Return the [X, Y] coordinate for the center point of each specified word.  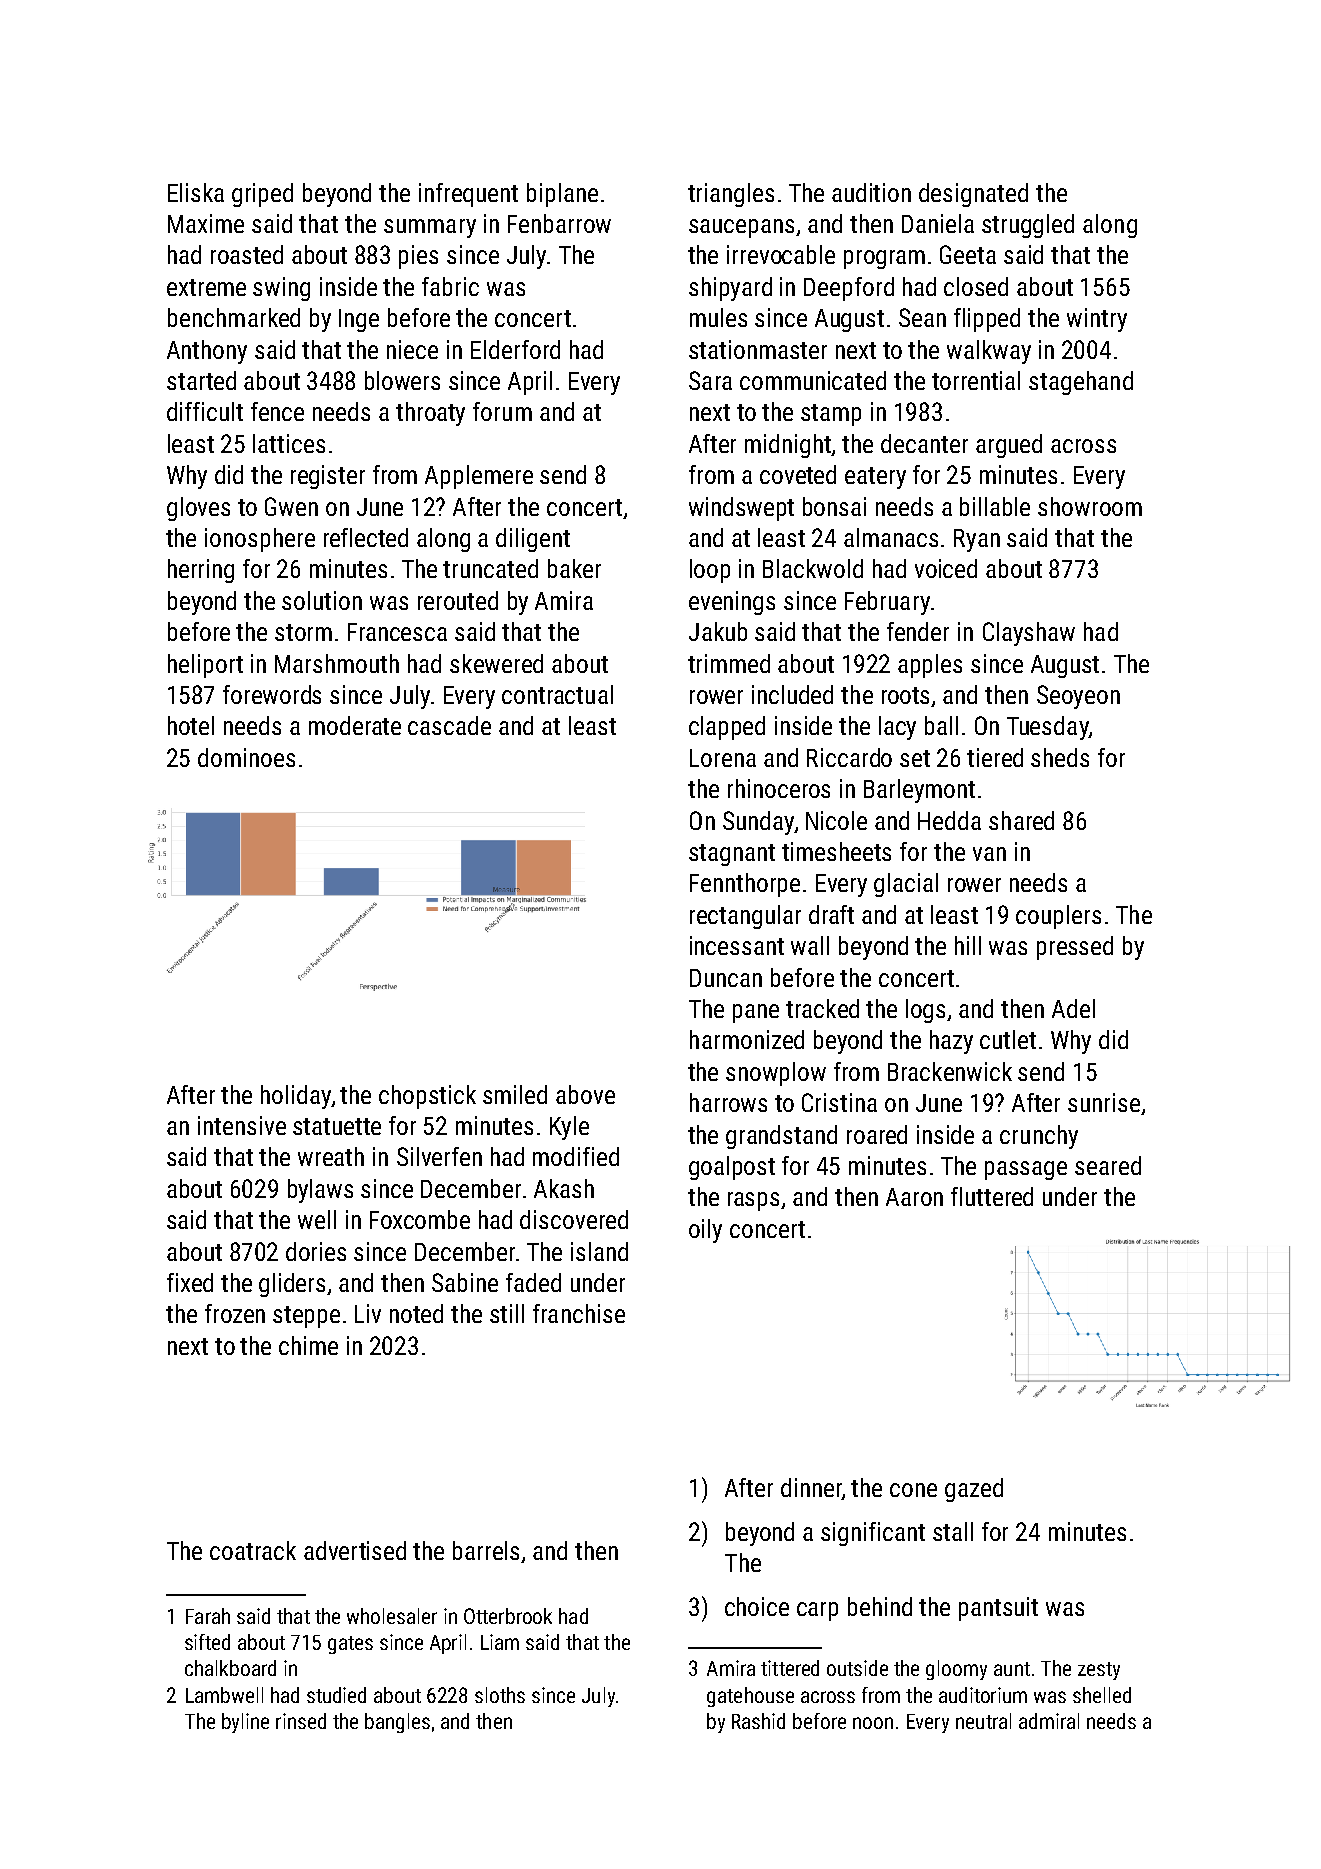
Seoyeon [1078, 697]
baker [574, 568]
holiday [296, 1097]
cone [913, 1490]
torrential [976, 380]
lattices [289, 443]
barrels [486, 1550]
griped [262, 195]
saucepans [743, 228]
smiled [515, 1094]
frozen [235, 1313]
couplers [1058, 917]
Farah [208, 1616]
